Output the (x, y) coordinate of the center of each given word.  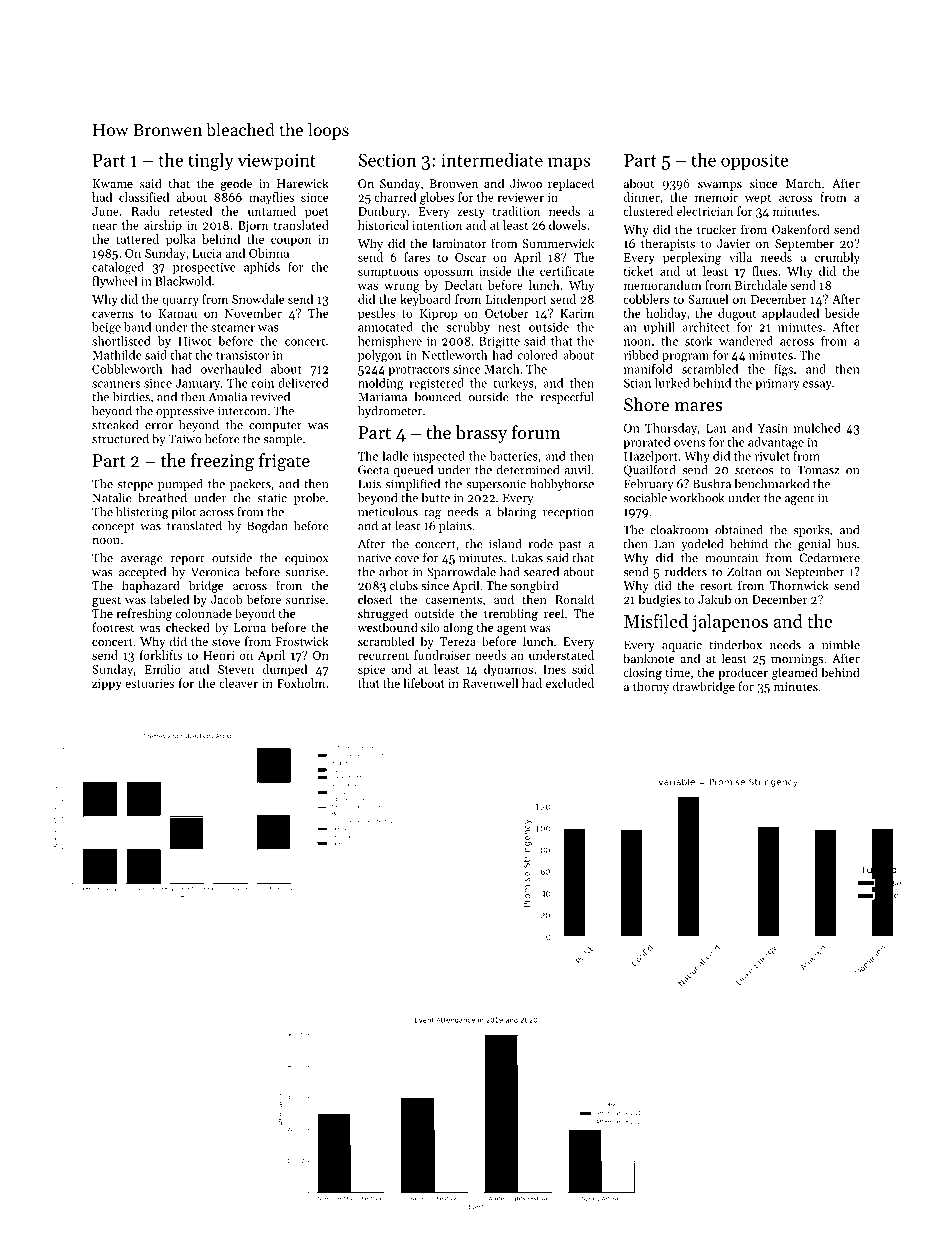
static (272, 498)
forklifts (161, 655)
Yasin (773, 428)
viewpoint (277, 162)
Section (387, 160)
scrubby (468, 328)
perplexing (692, 258)
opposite (755, 162)
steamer (233, 328)
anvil (577, 470)
